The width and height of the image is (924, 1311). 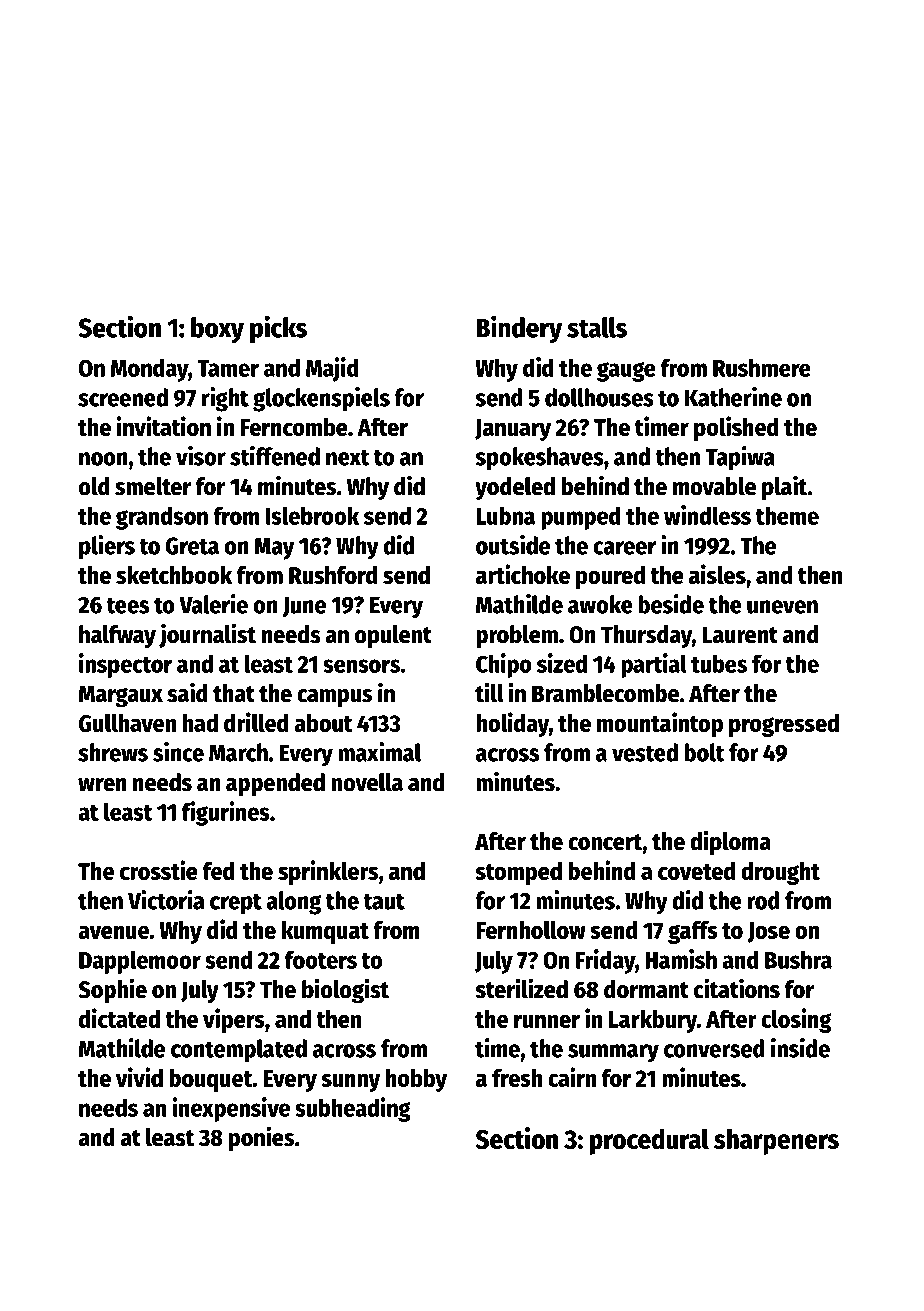 I want to click on picks, so click(x=278, y=329).
